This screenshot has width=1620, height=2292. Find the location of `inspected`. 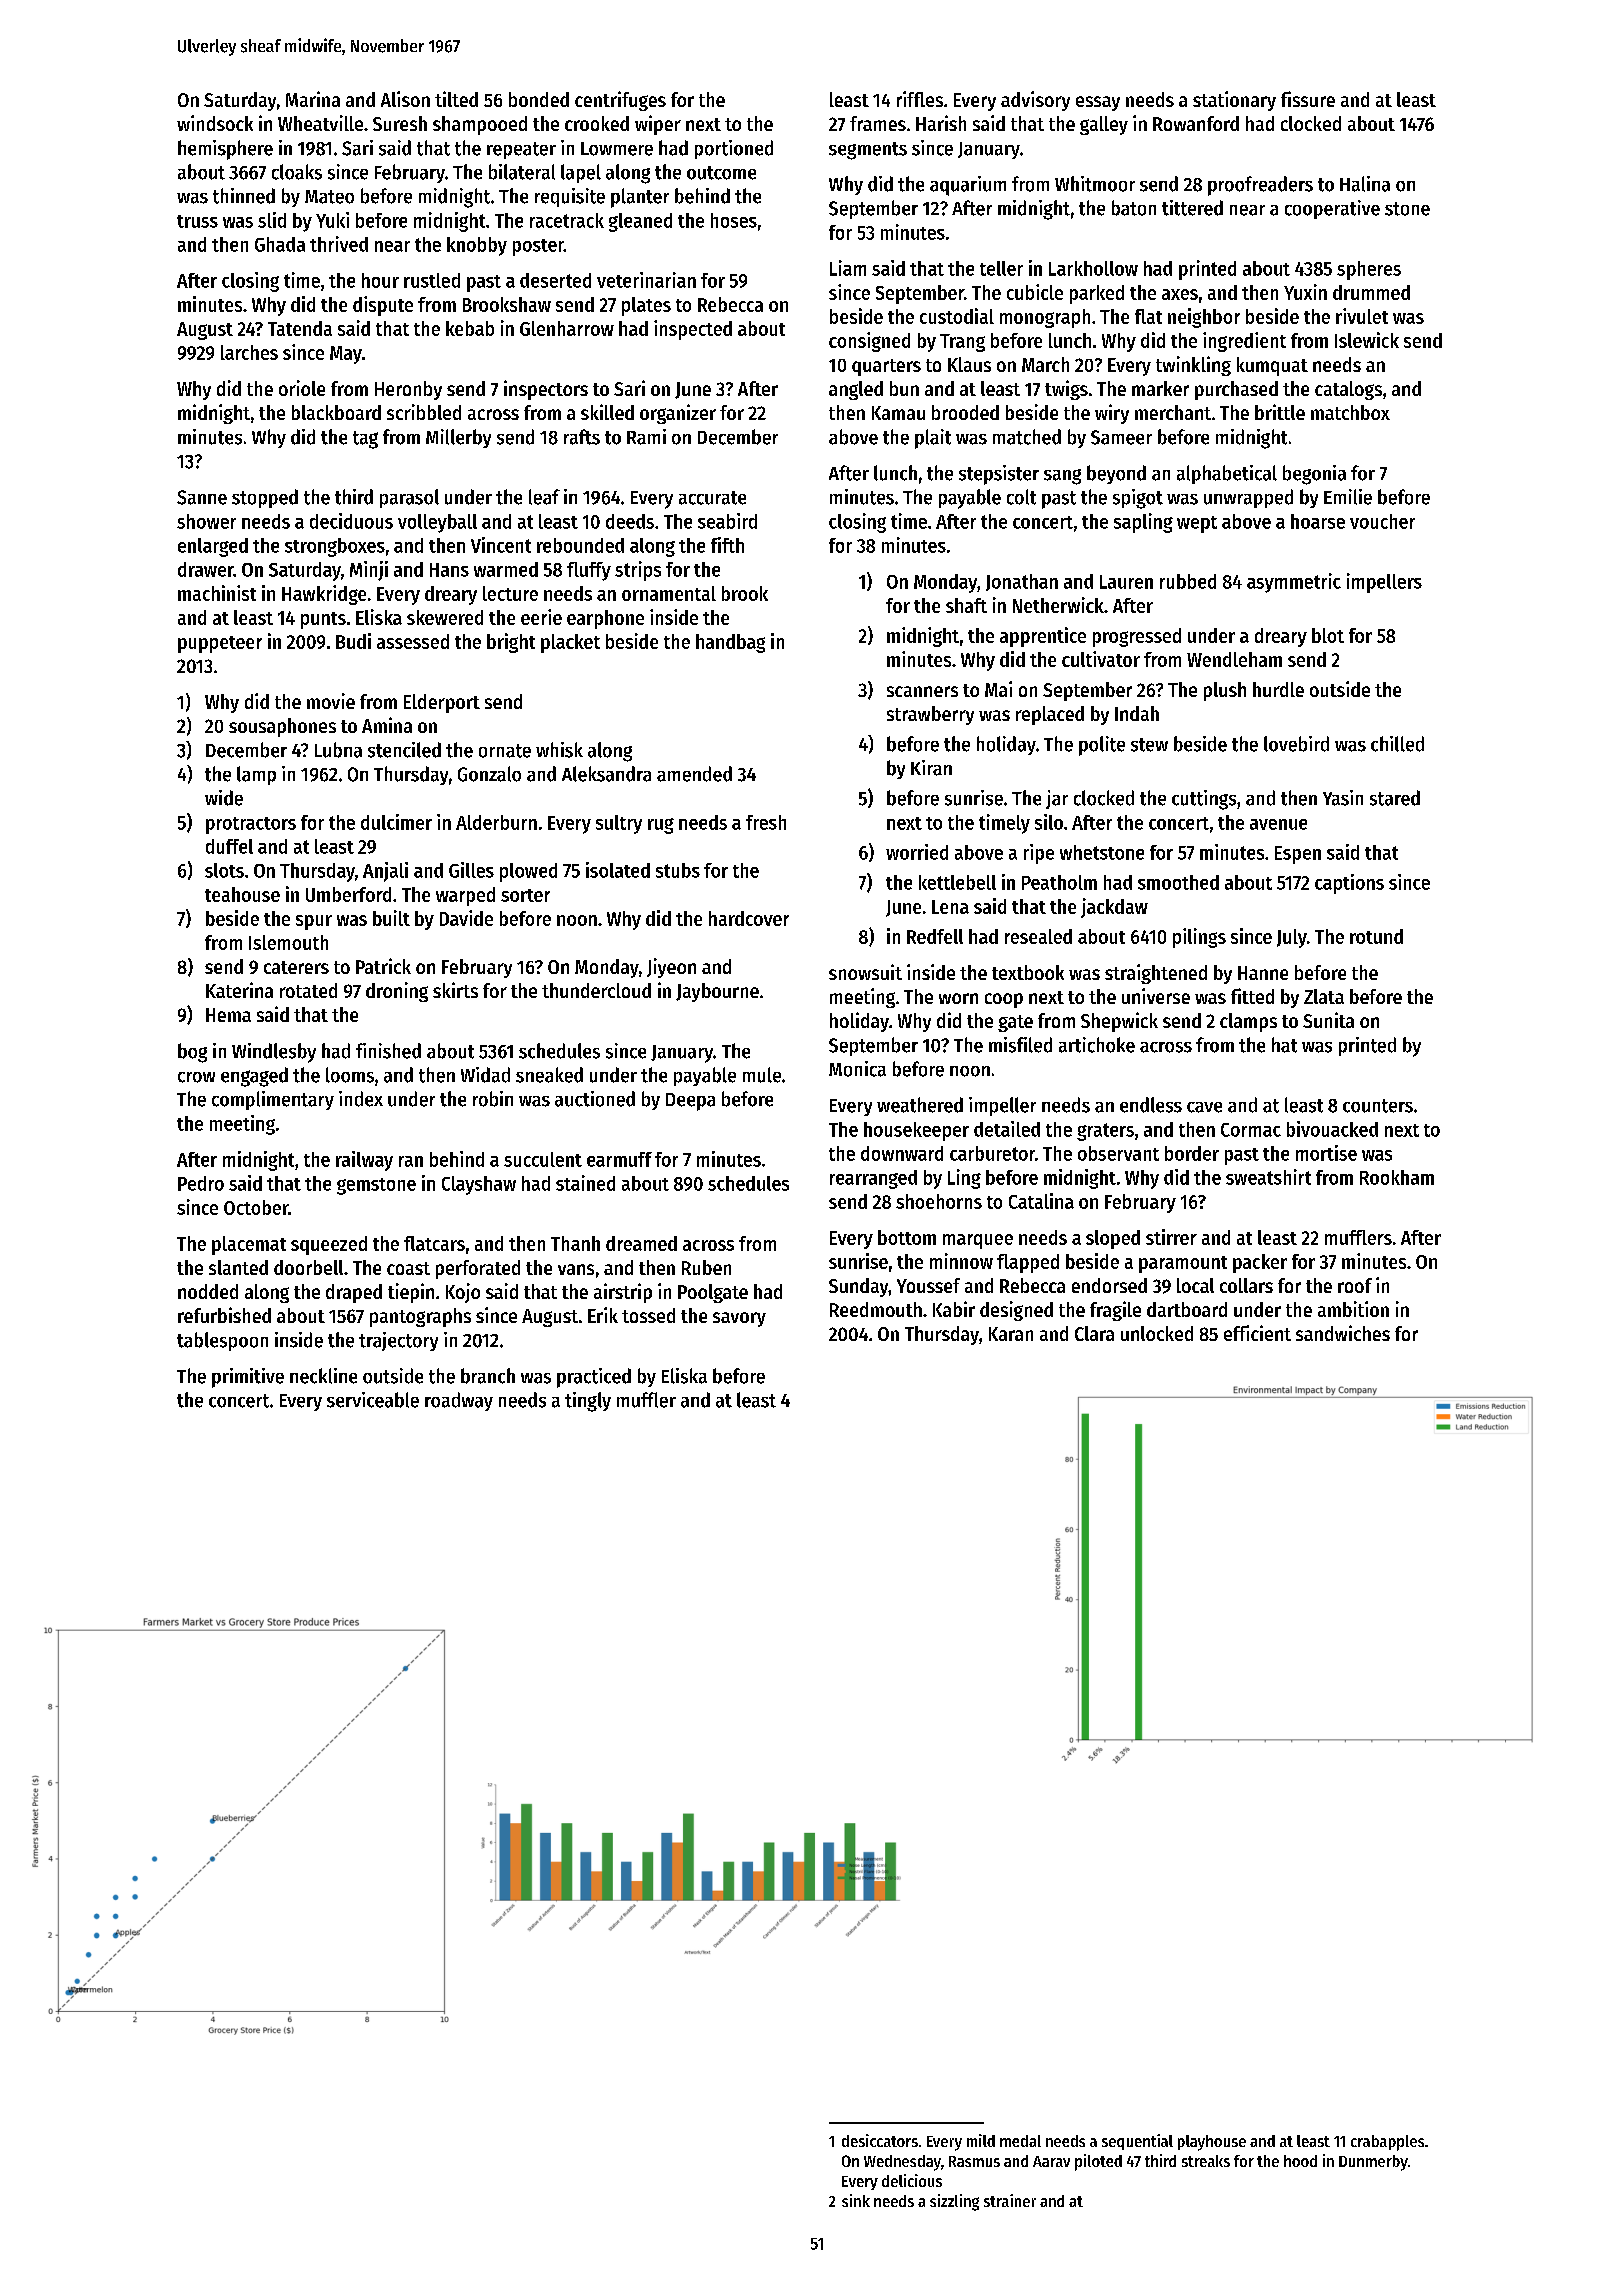

inspected is located at coordinates (693, 330).
